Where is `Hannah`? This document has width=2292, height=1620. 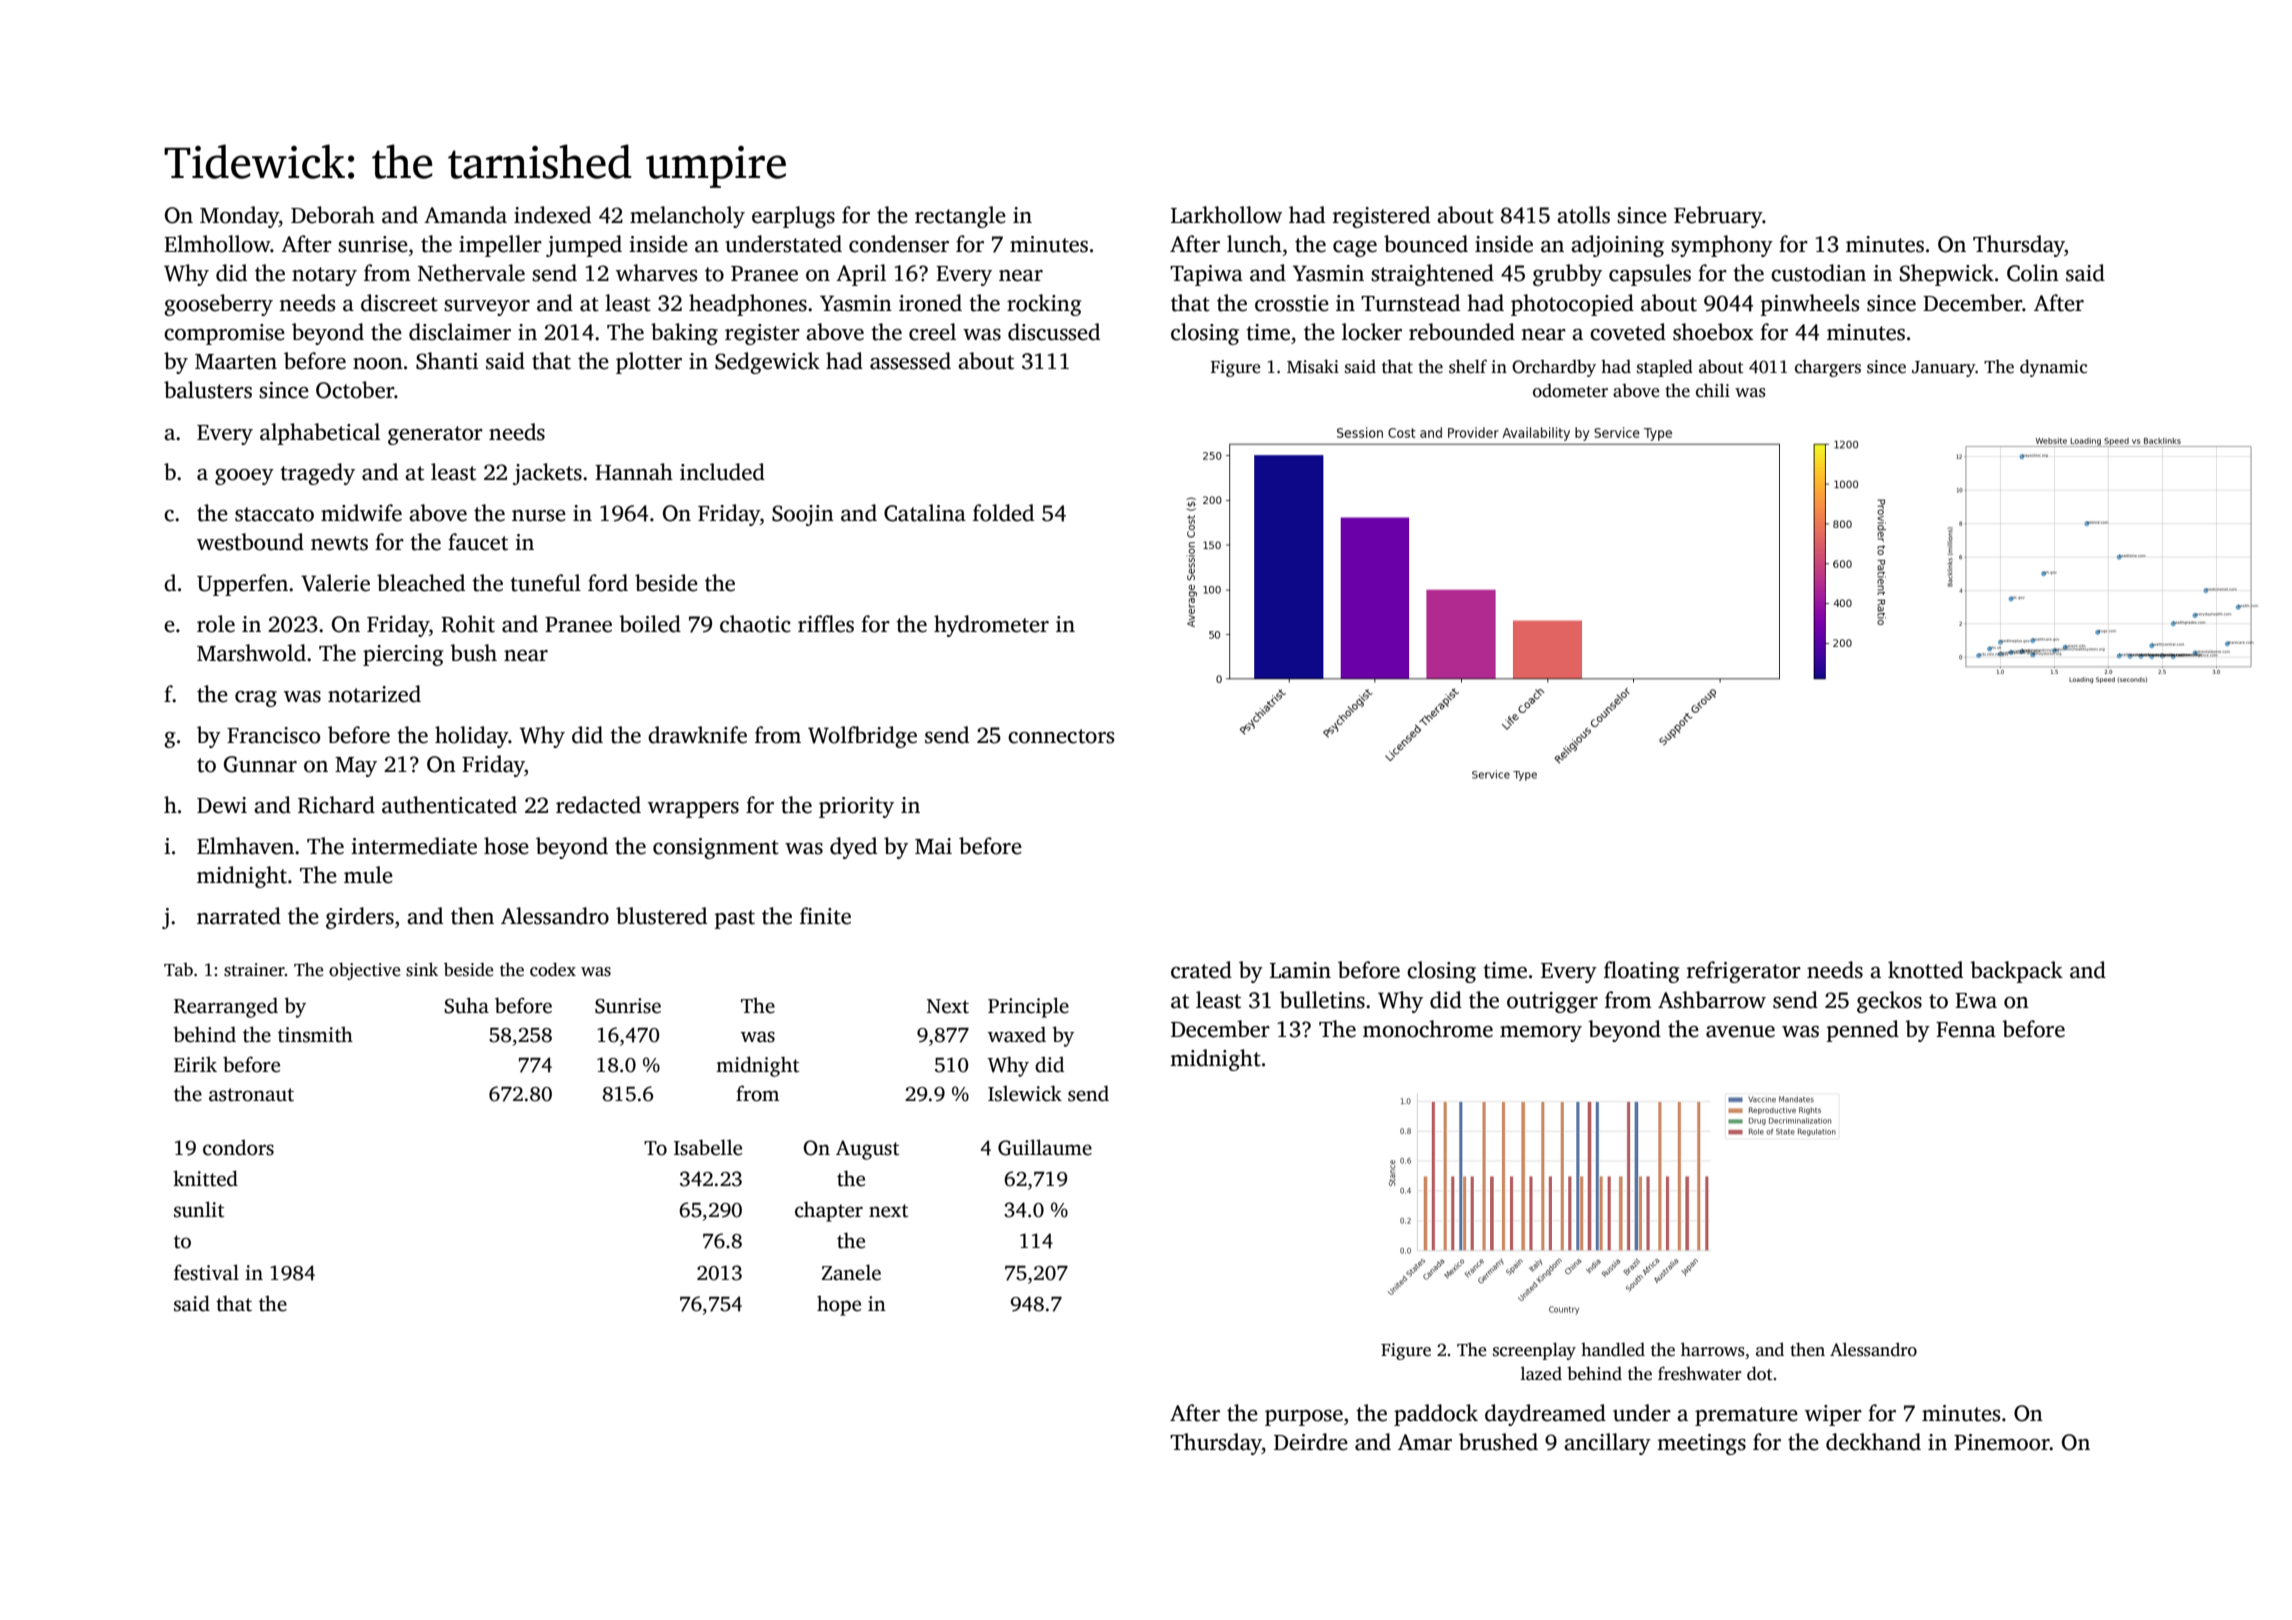 Hannah is located at coordinates (634, 472).
